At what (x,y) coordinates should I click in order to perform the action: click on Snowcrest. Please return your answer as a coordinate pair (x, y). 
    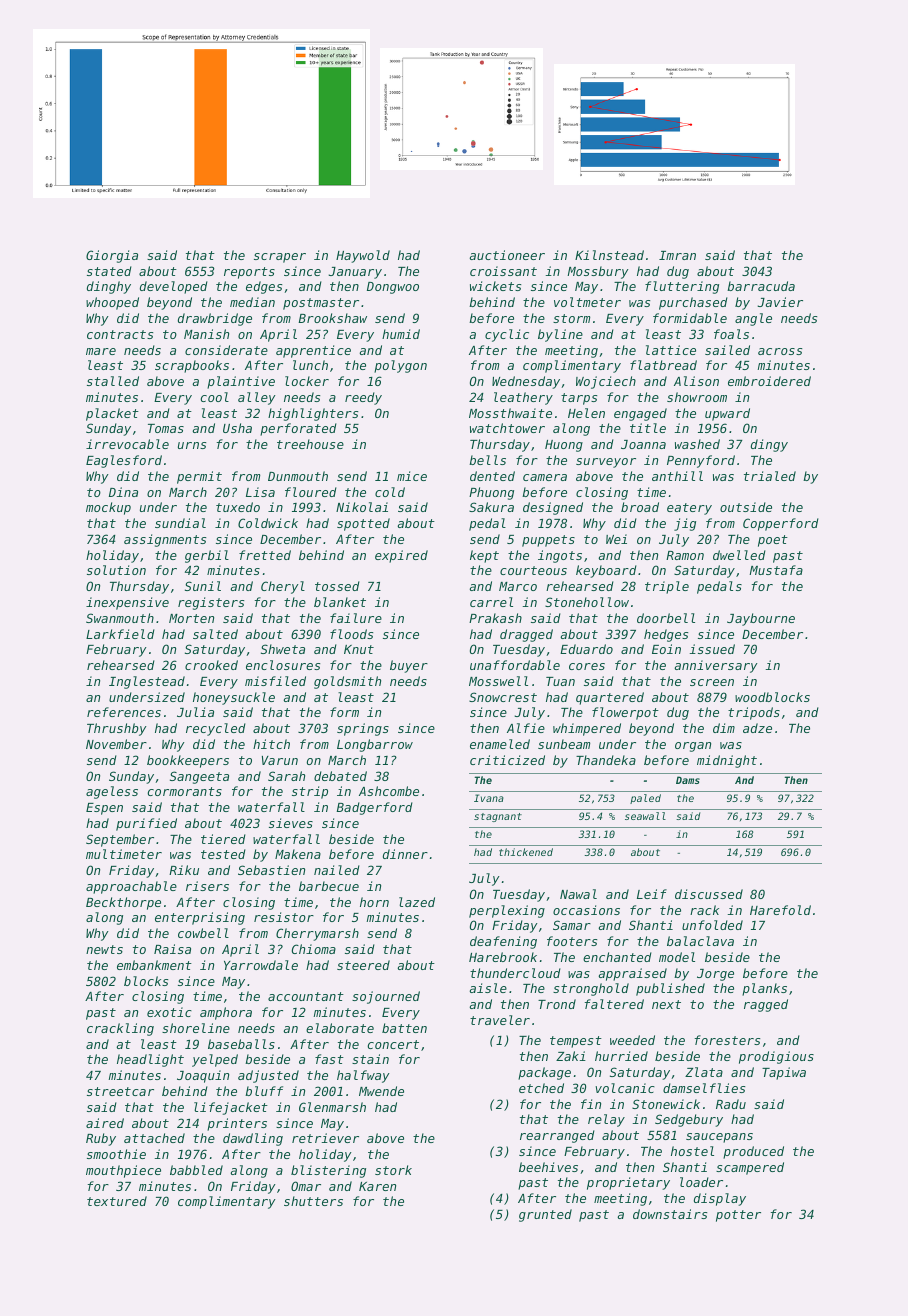
    Looking at the image, I should click on (503, 697).
